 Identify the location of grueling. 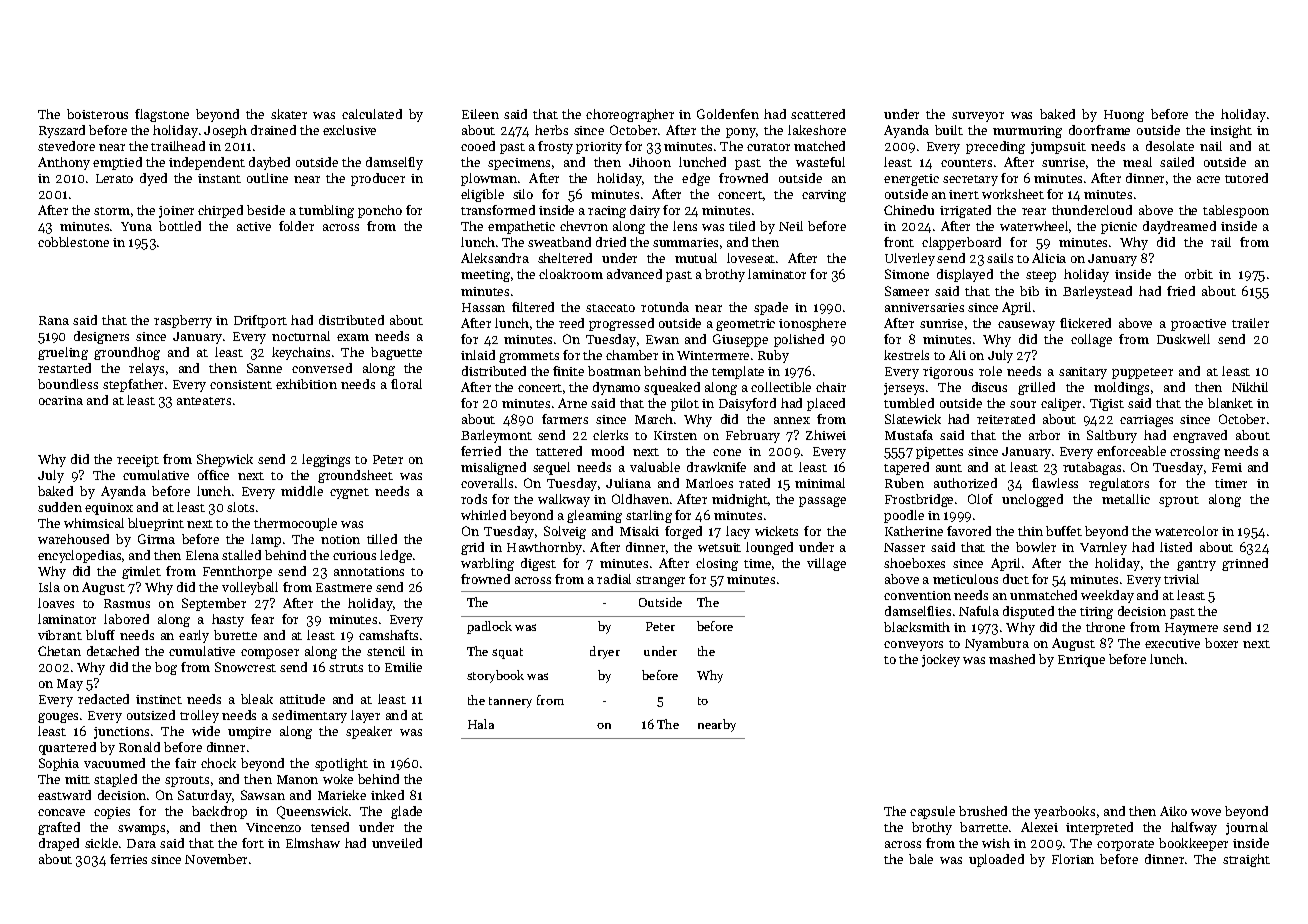
(63, 353).
